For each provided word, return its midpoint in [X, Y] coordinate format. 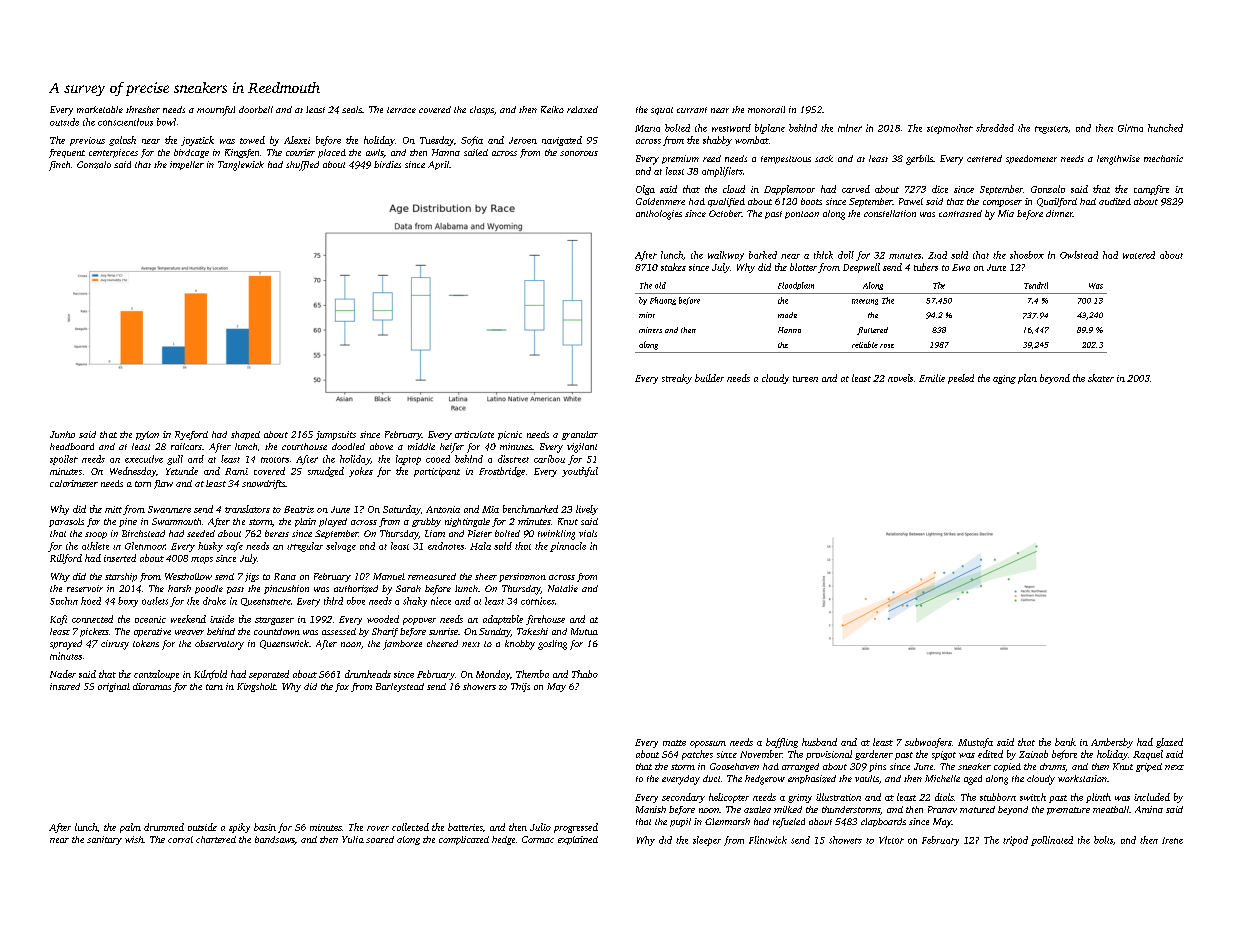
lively [587, 510]
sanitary [104, 840]
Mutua [584, 631]
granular [580, 435]
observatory [219, 645]
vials [588, 533]
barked [763, 255]
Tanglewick [241, 166]
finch [59, 166]
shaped [245, 435]
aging [1004, 379]
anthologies [659, 215]
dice [940, 189]
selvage [341, 547]
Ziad [937, 255]
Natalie [563, 588]
